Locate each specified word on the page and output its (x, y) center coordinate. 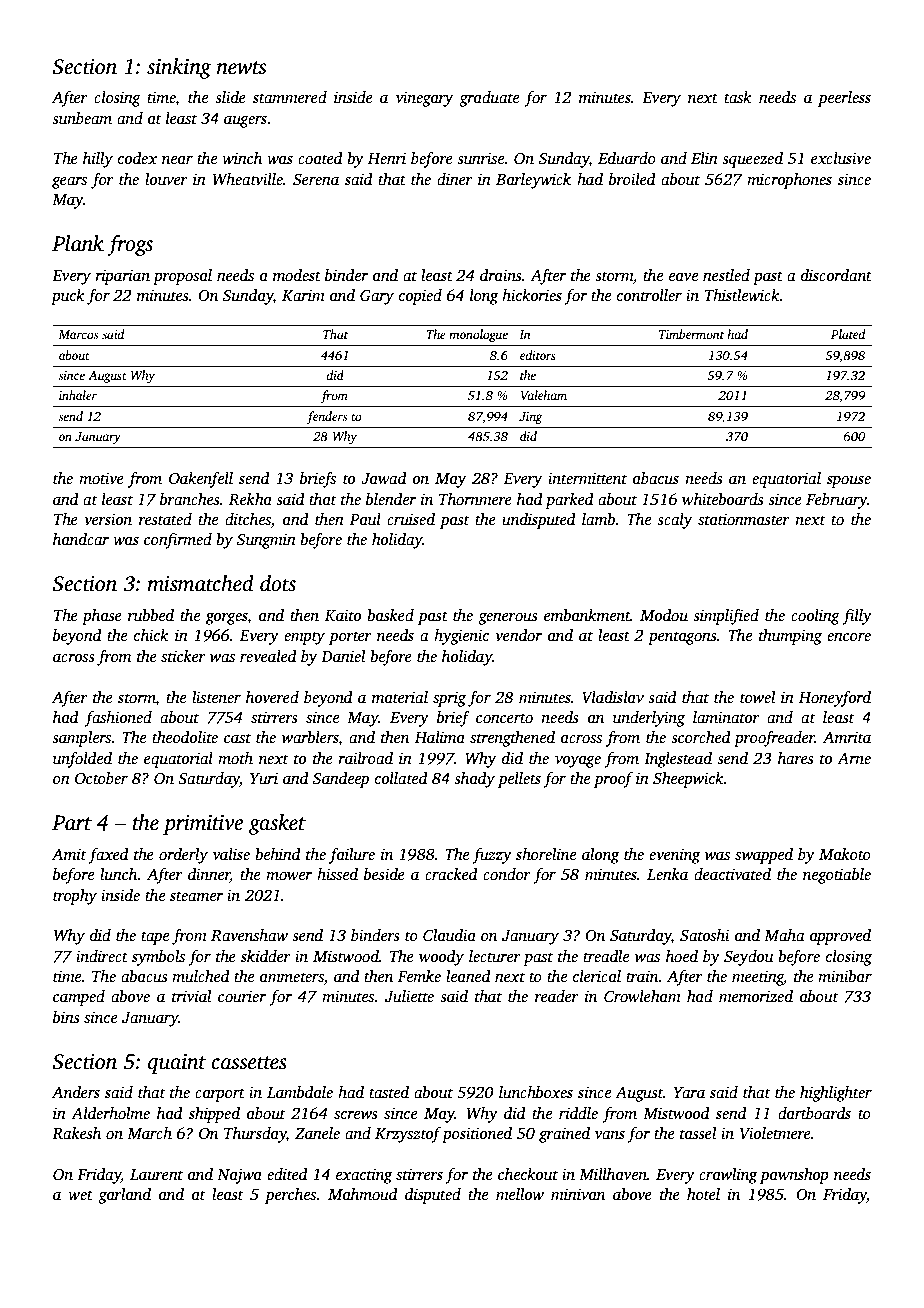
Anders (76, 1092)
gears (69, 183)
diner (455, 179)
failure (352, 856)
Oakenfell (201, 480)
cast (237, 738)
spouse (849, 482)
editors (538, 355)
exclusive (841, 158)
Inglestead (678, 760)
